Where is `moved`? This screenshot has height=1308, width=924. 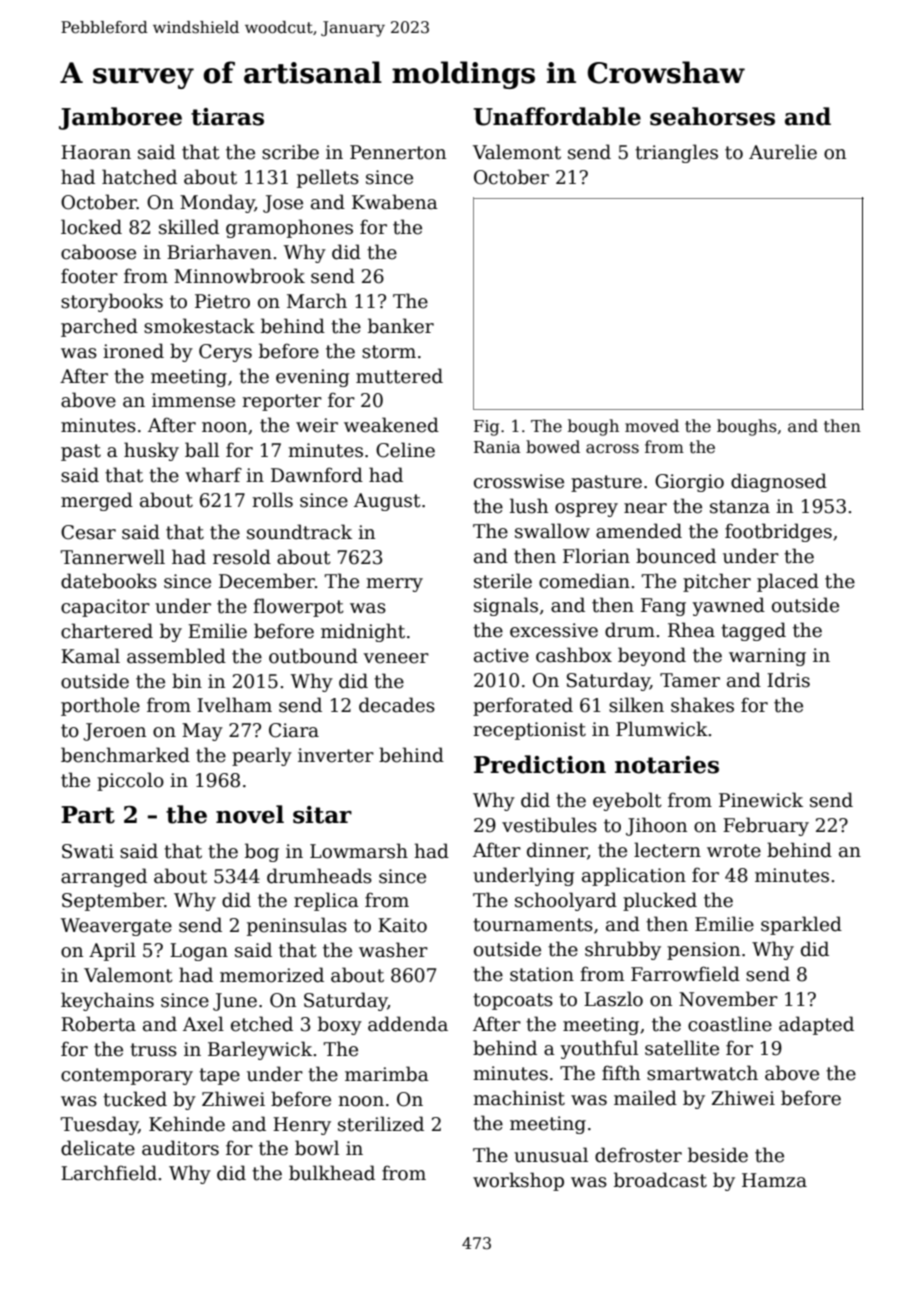
moved is located at coordinates (652, 426).
